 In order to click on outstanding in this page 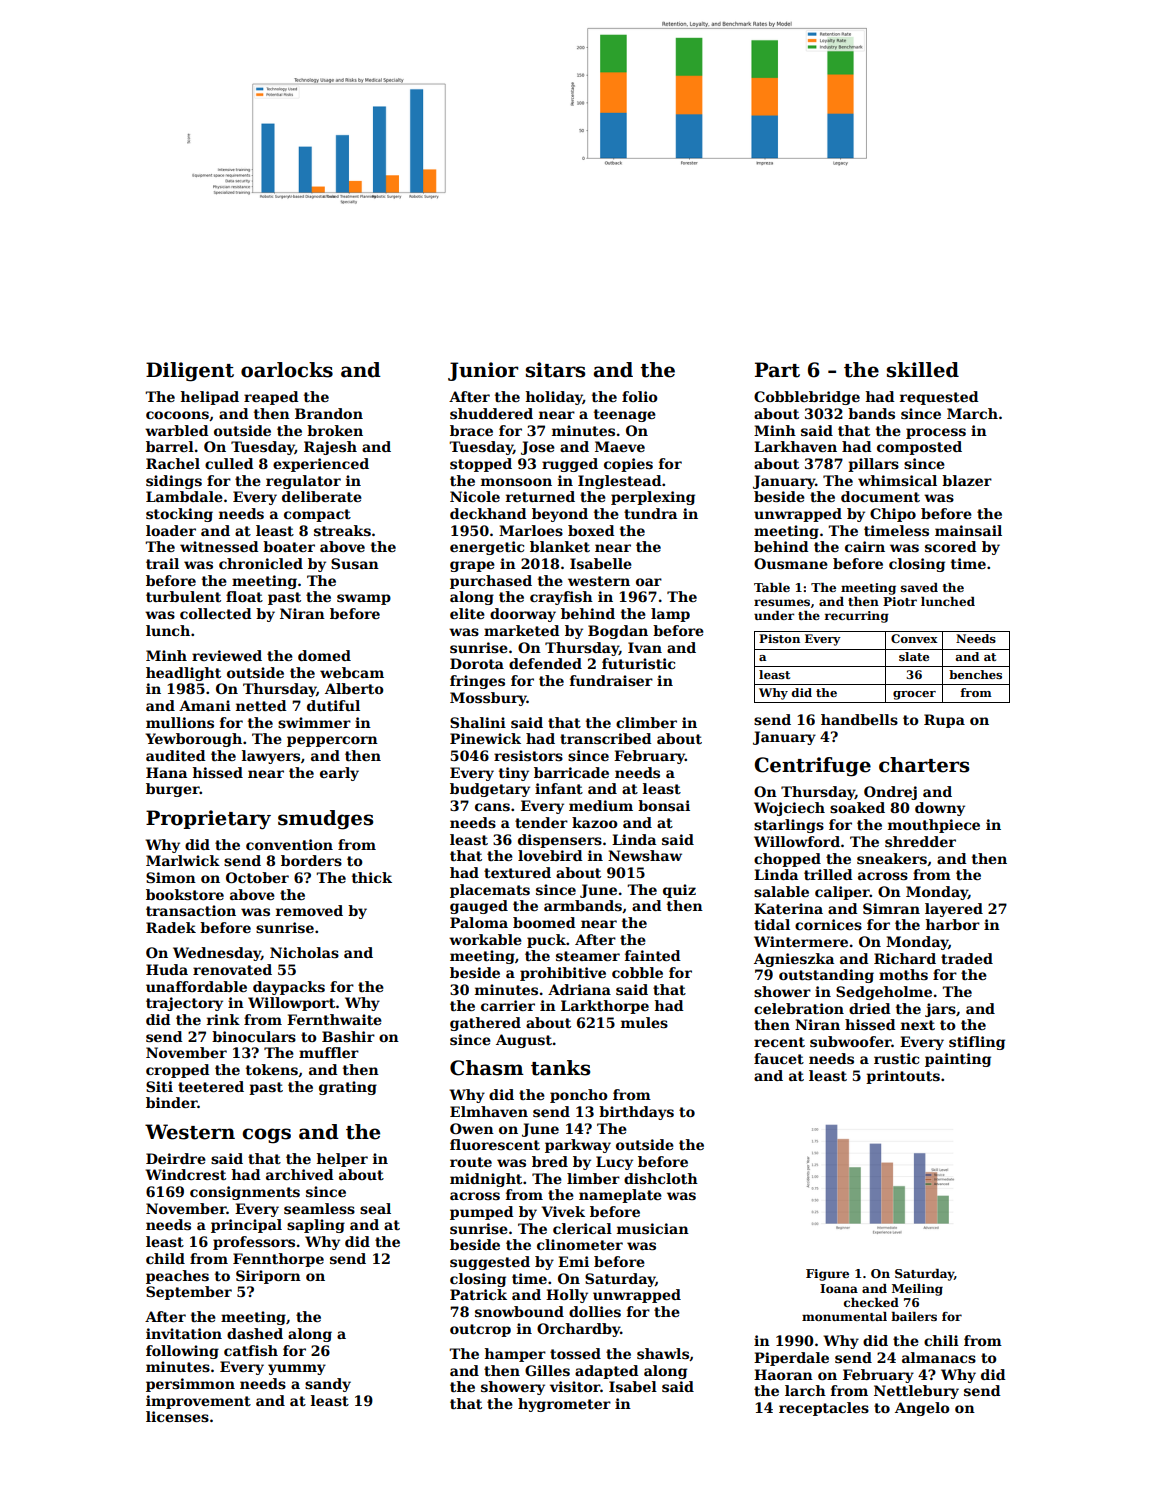, I will do `click(826, 976)`.
